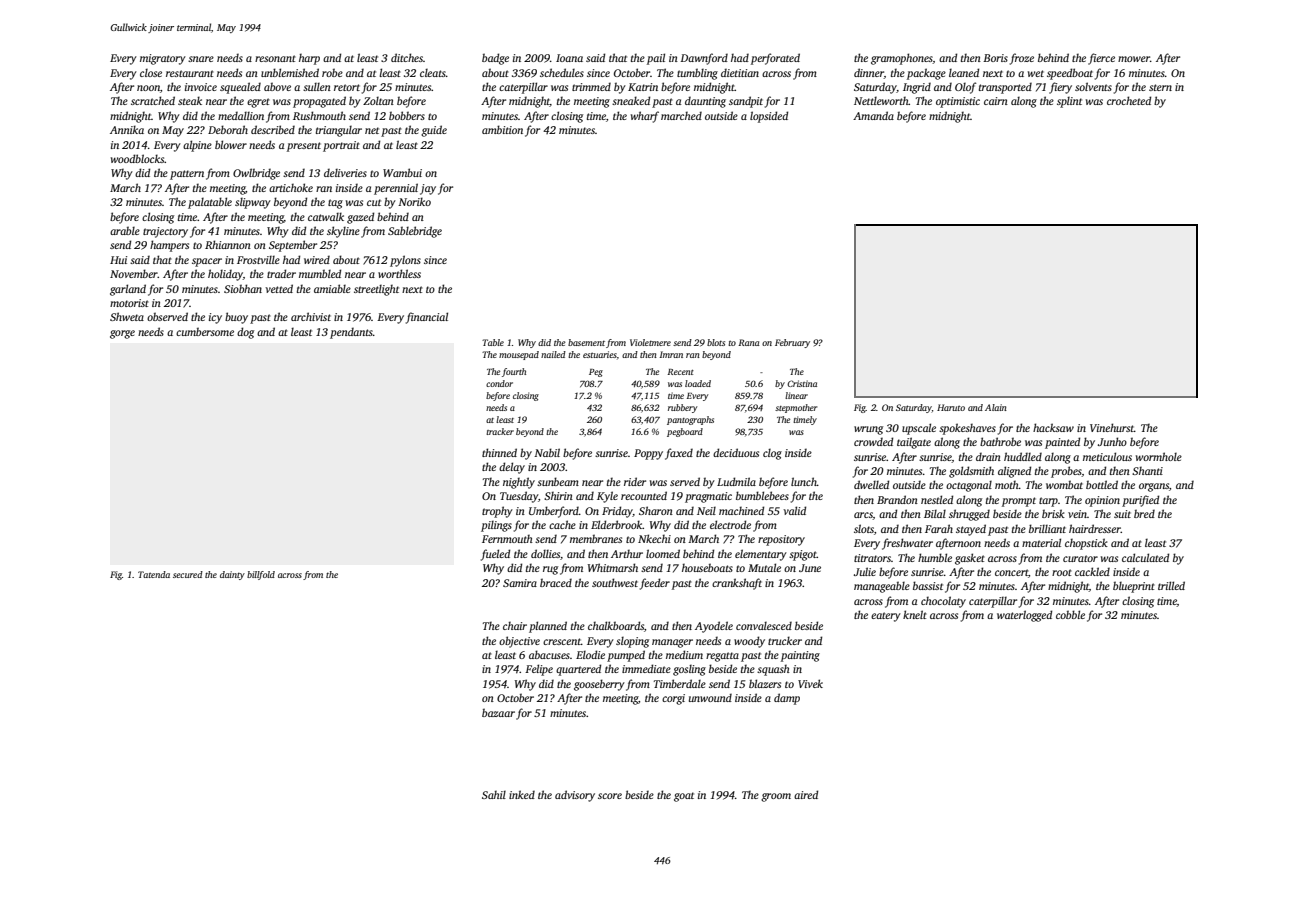 Image resolution: width=1308 pixels, height=924 pixels. I want to click on Tatenda, so click(154, 574).
